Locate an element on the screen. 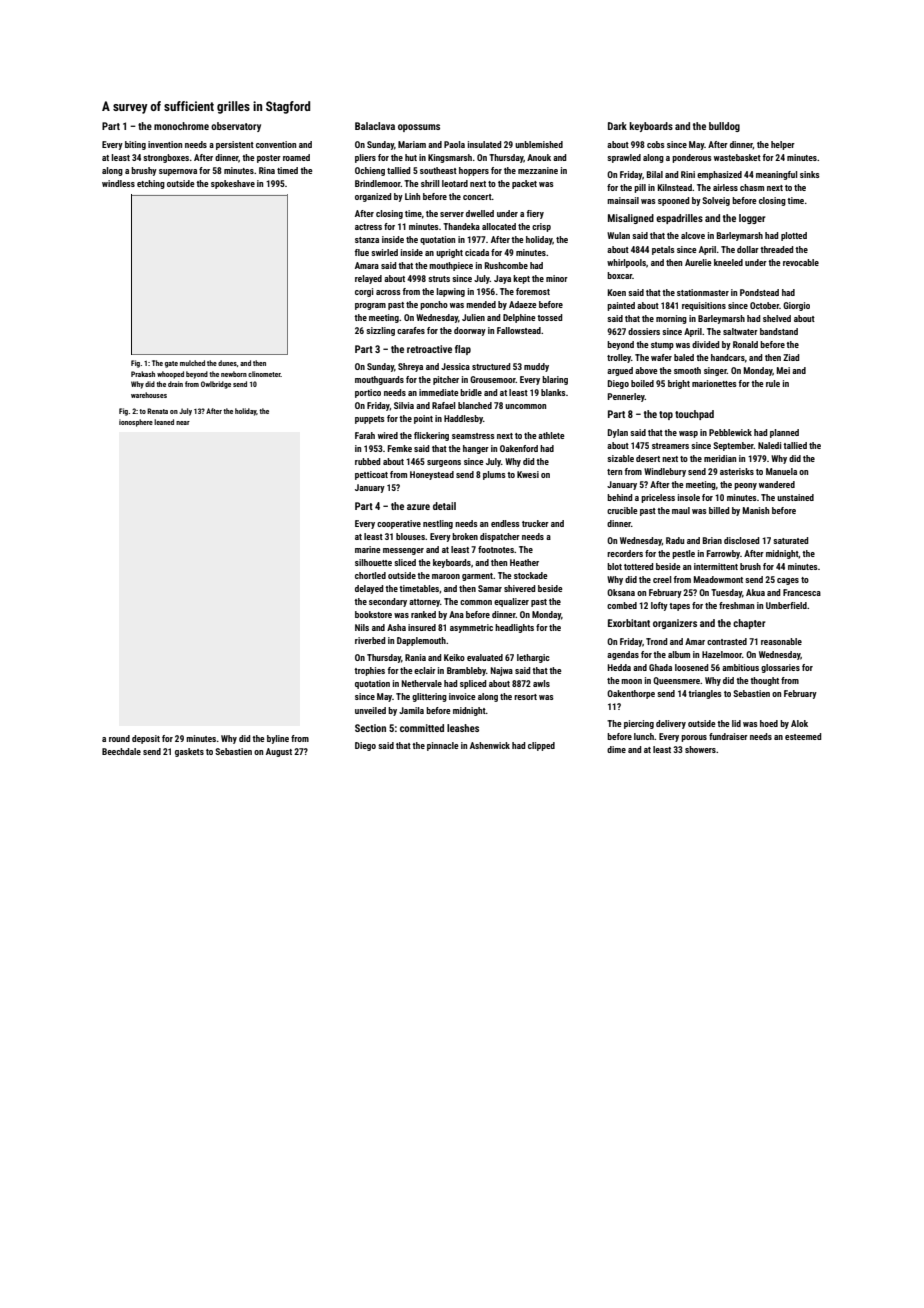  alcove is located at coordinates (693, 235).
